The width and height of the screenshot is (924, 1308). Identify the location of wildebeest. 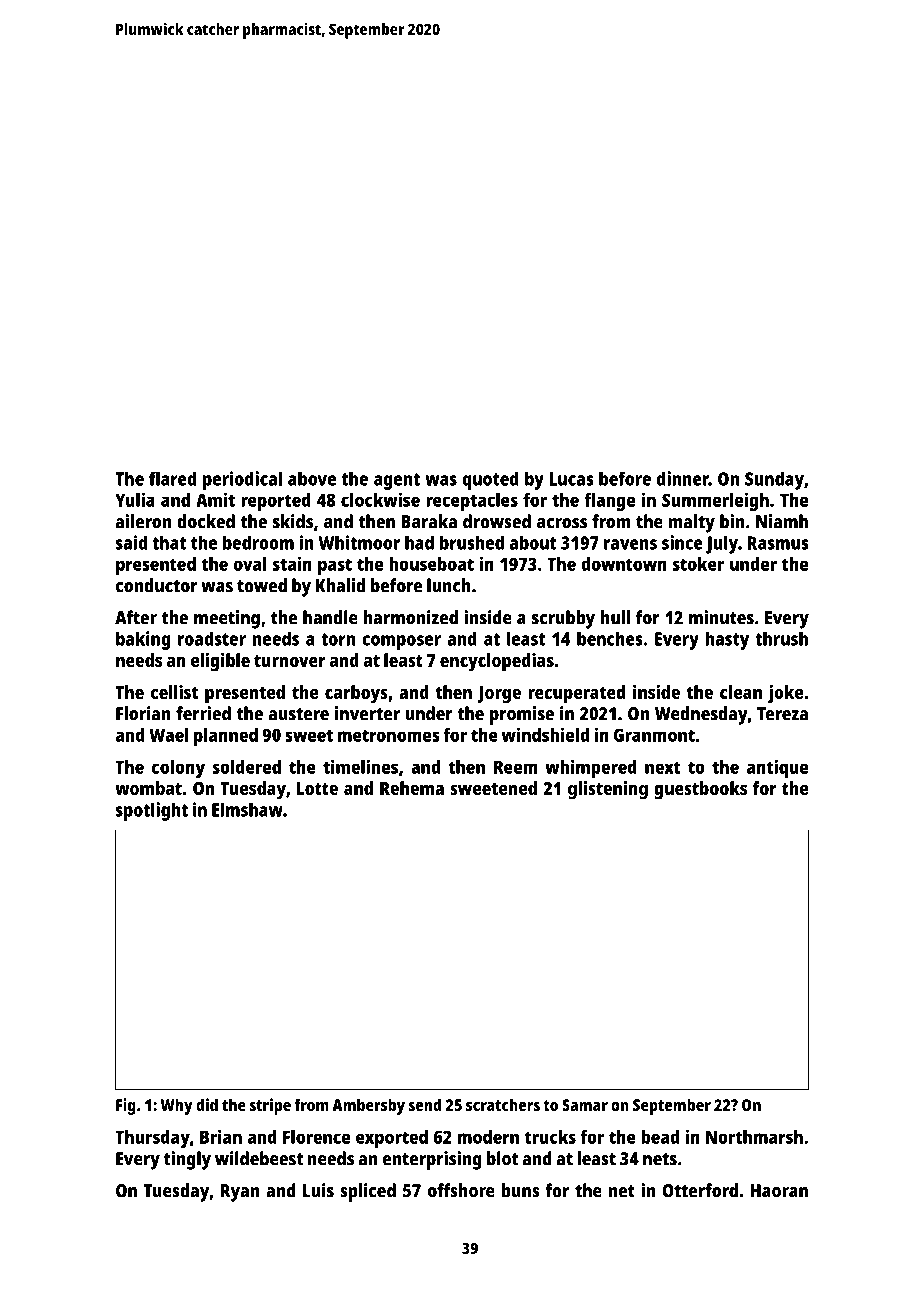
(259, 1158).
